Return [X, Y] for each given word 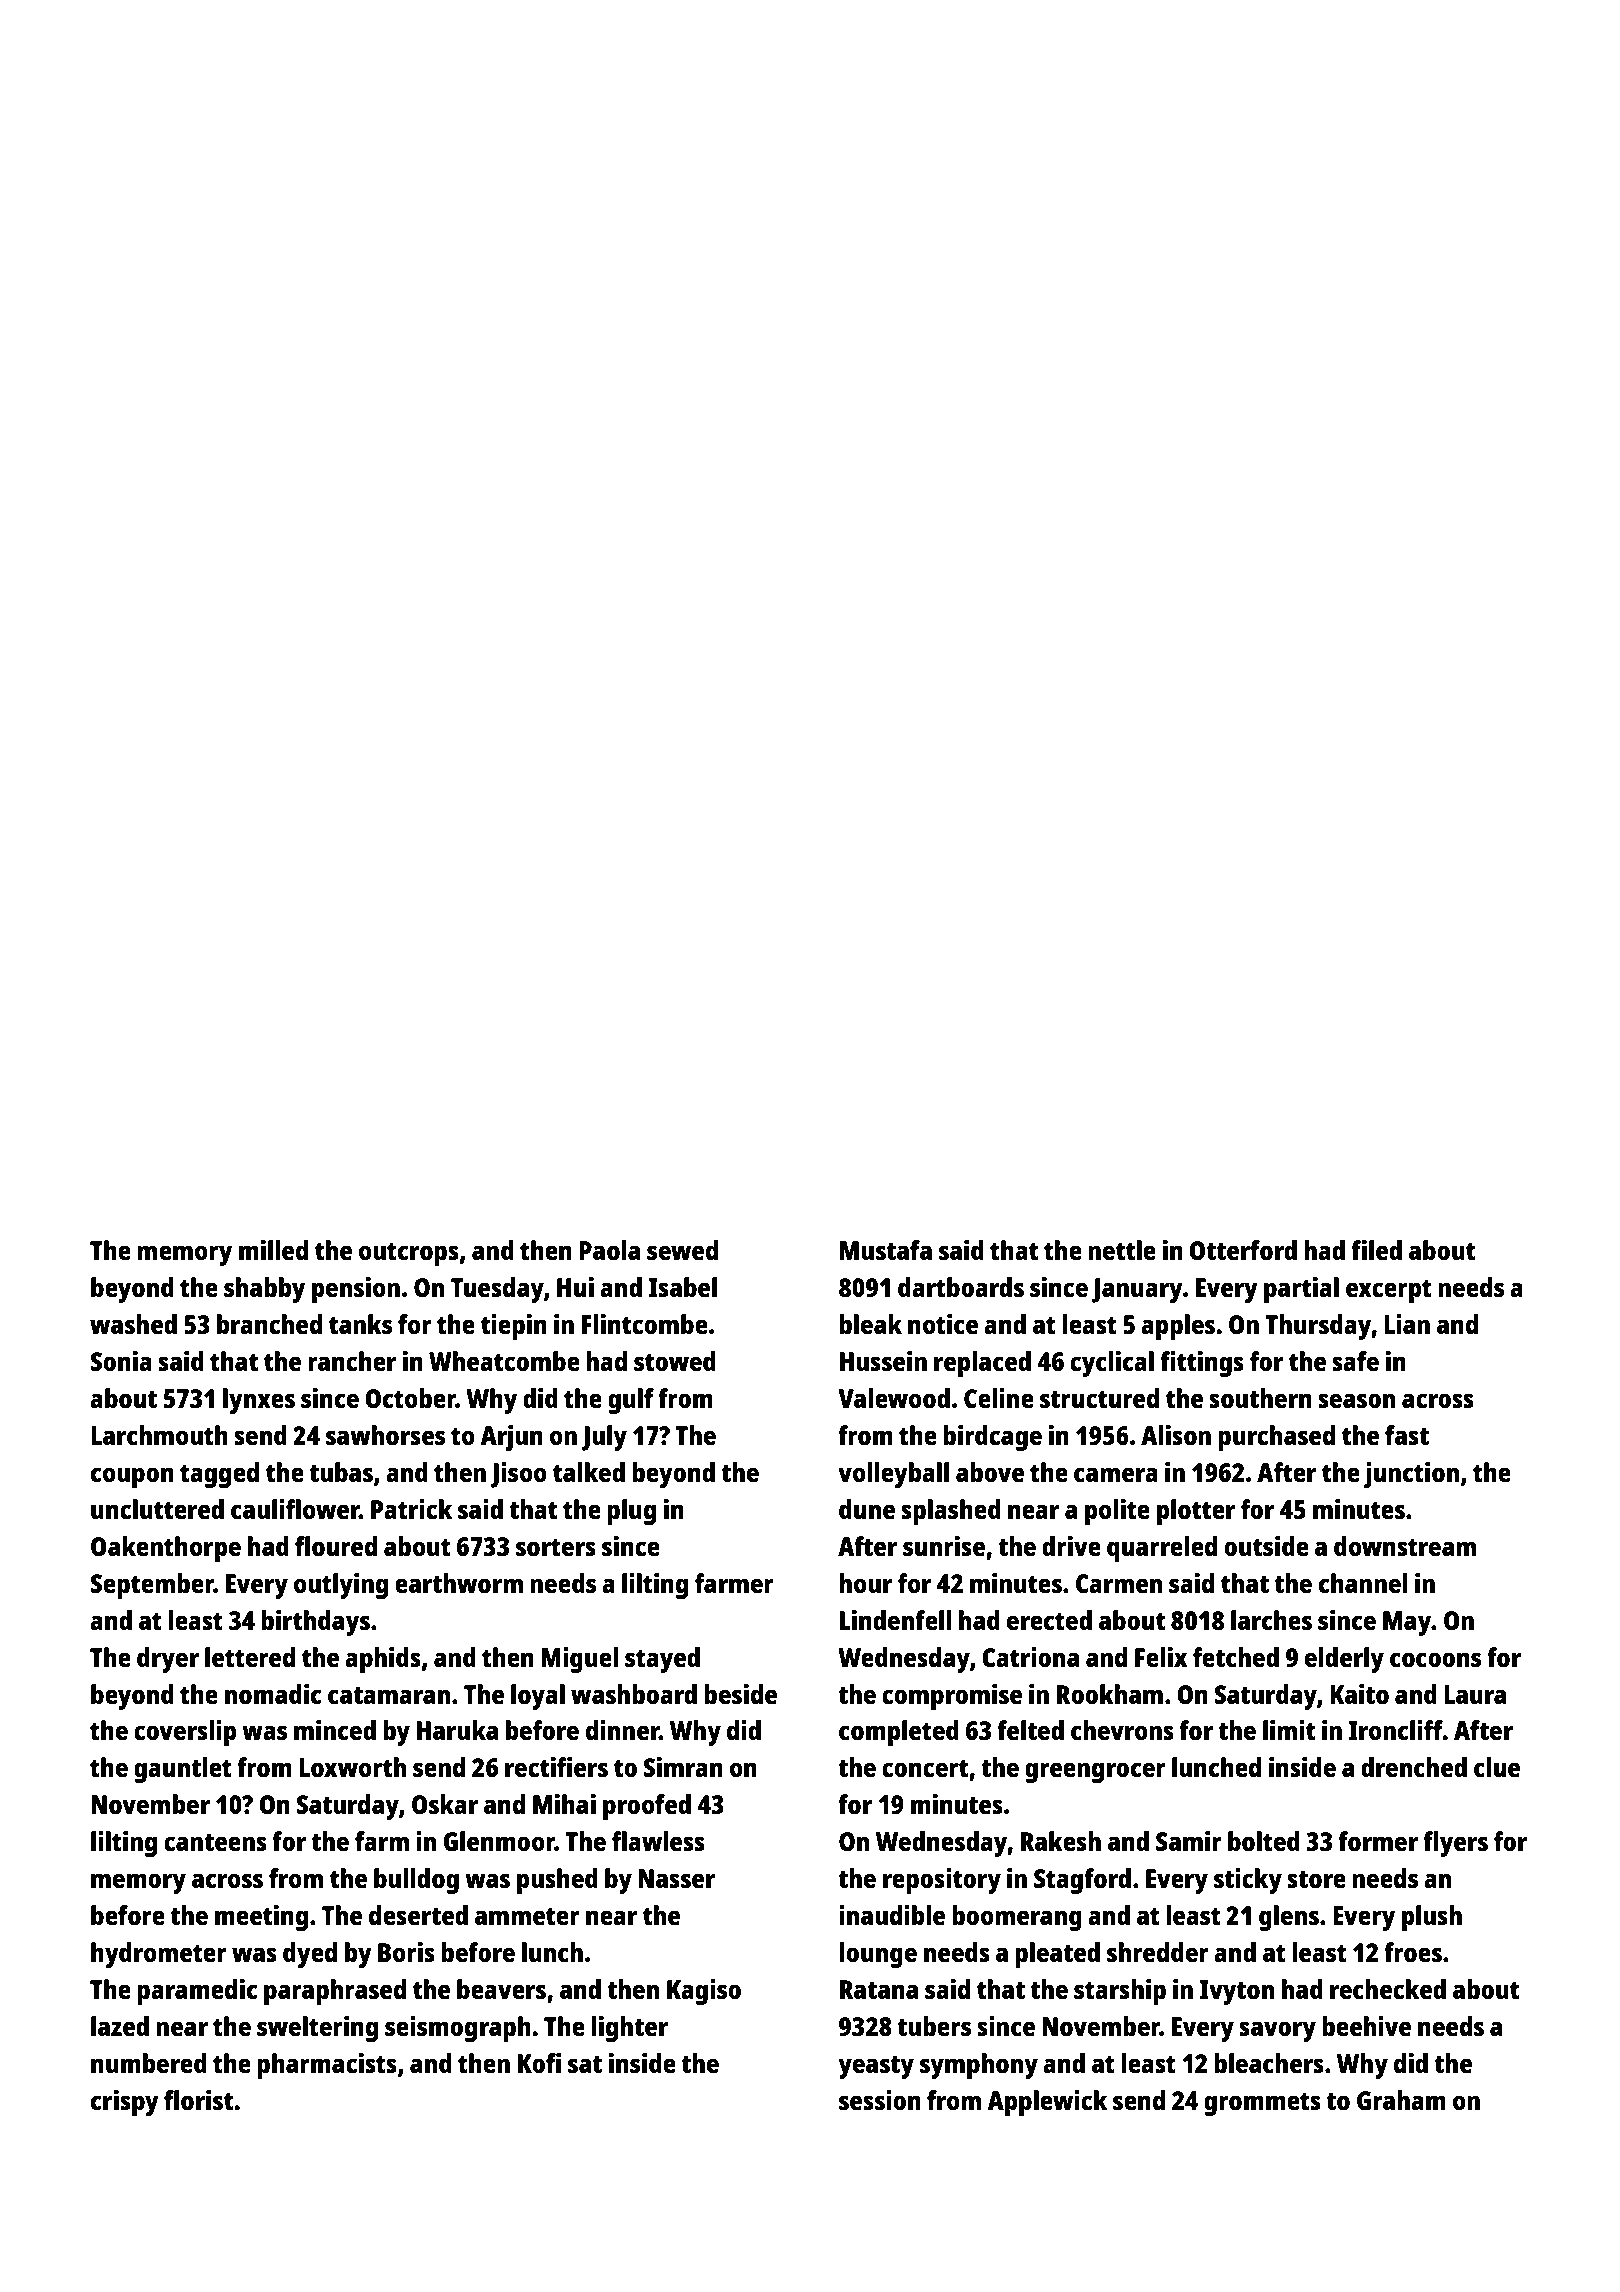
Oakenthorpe [166, 1549]
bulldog [416, 1881]
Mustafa [886, 1250]
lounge [878, 1955]
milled [273, 1250]
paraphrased [335, 1992]
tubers [934, 2026]
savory [1277, 2031]
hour [865, 1583]
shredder [1158, 1952]
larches [1271, 1620]
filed [1376, 1250]
